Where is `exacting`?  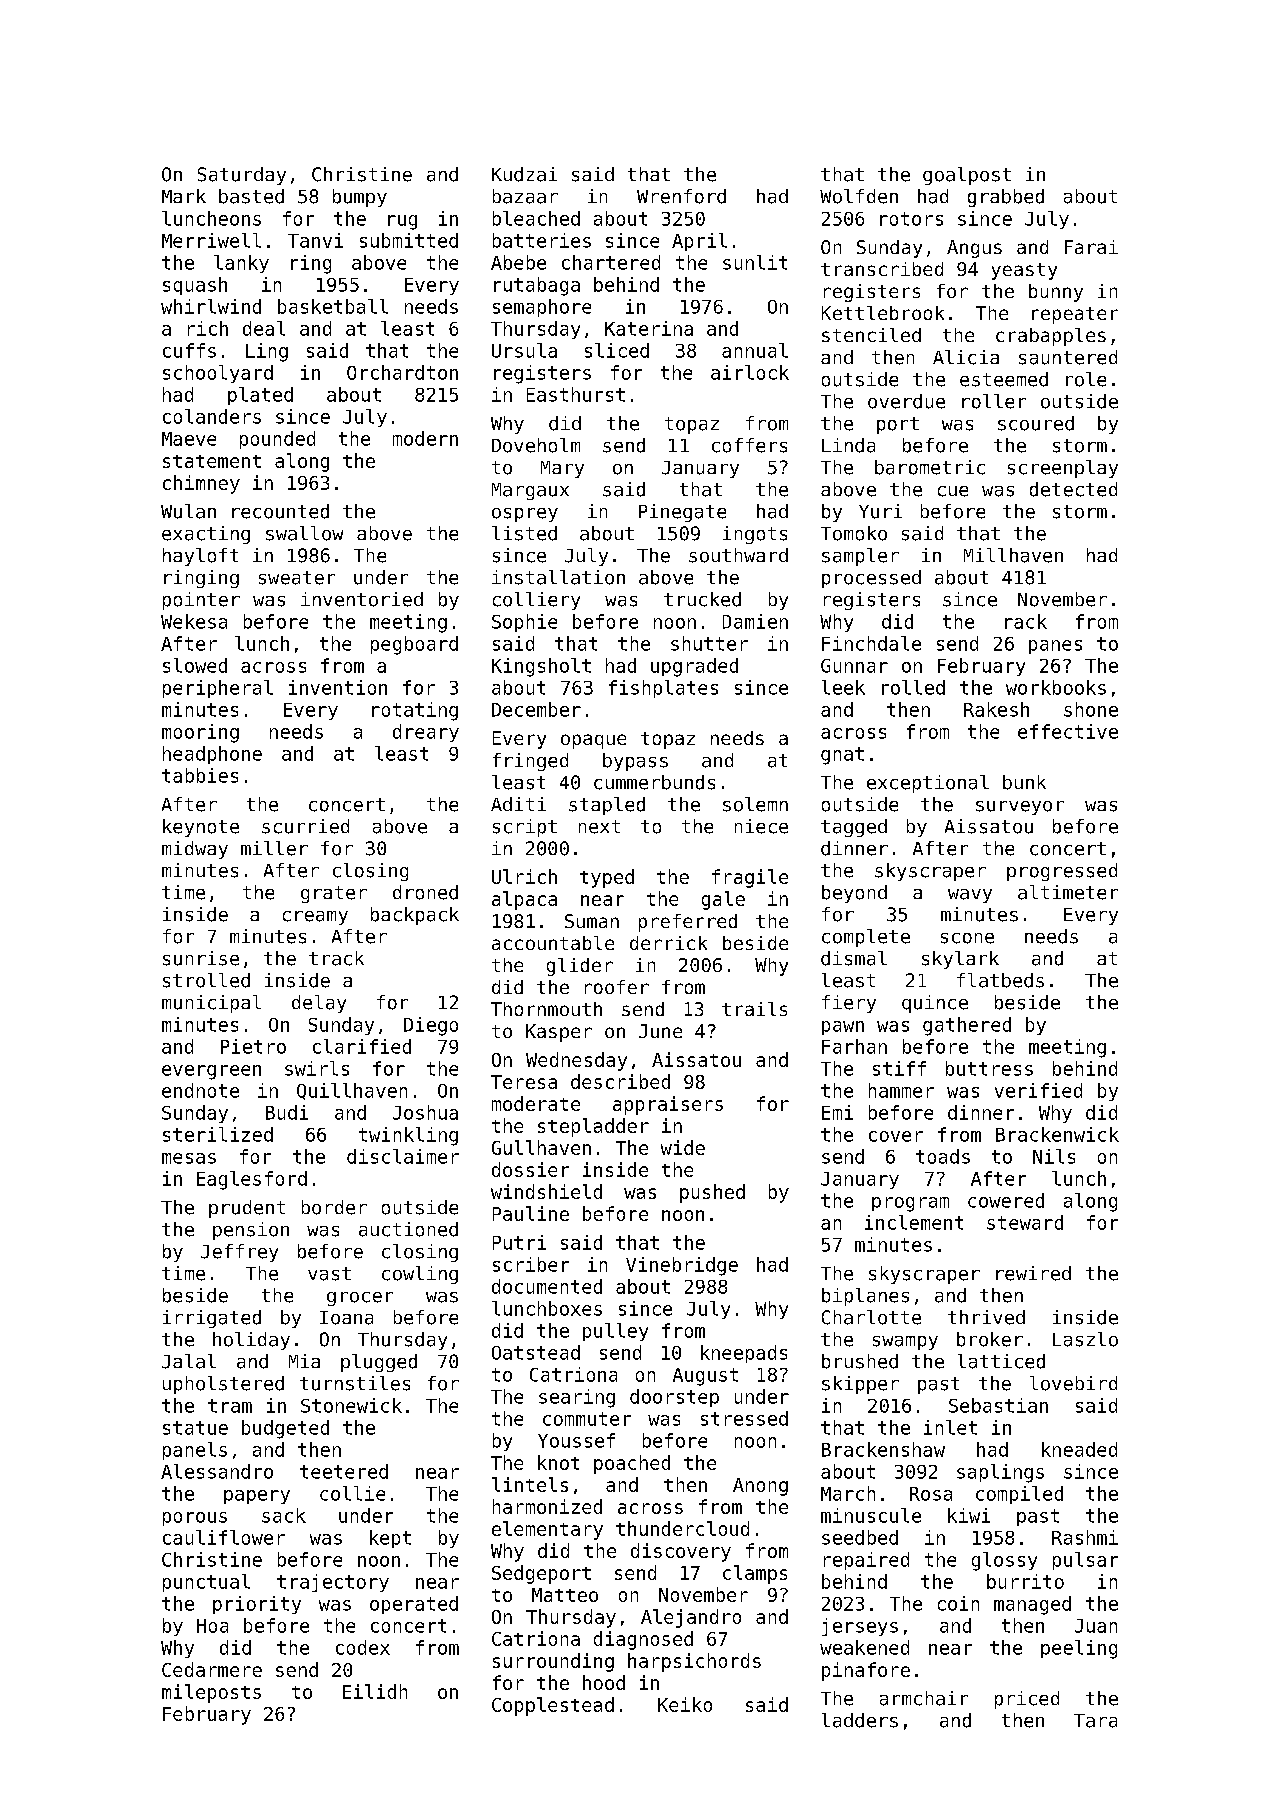
exacting is located at coordinates (206, 535).
